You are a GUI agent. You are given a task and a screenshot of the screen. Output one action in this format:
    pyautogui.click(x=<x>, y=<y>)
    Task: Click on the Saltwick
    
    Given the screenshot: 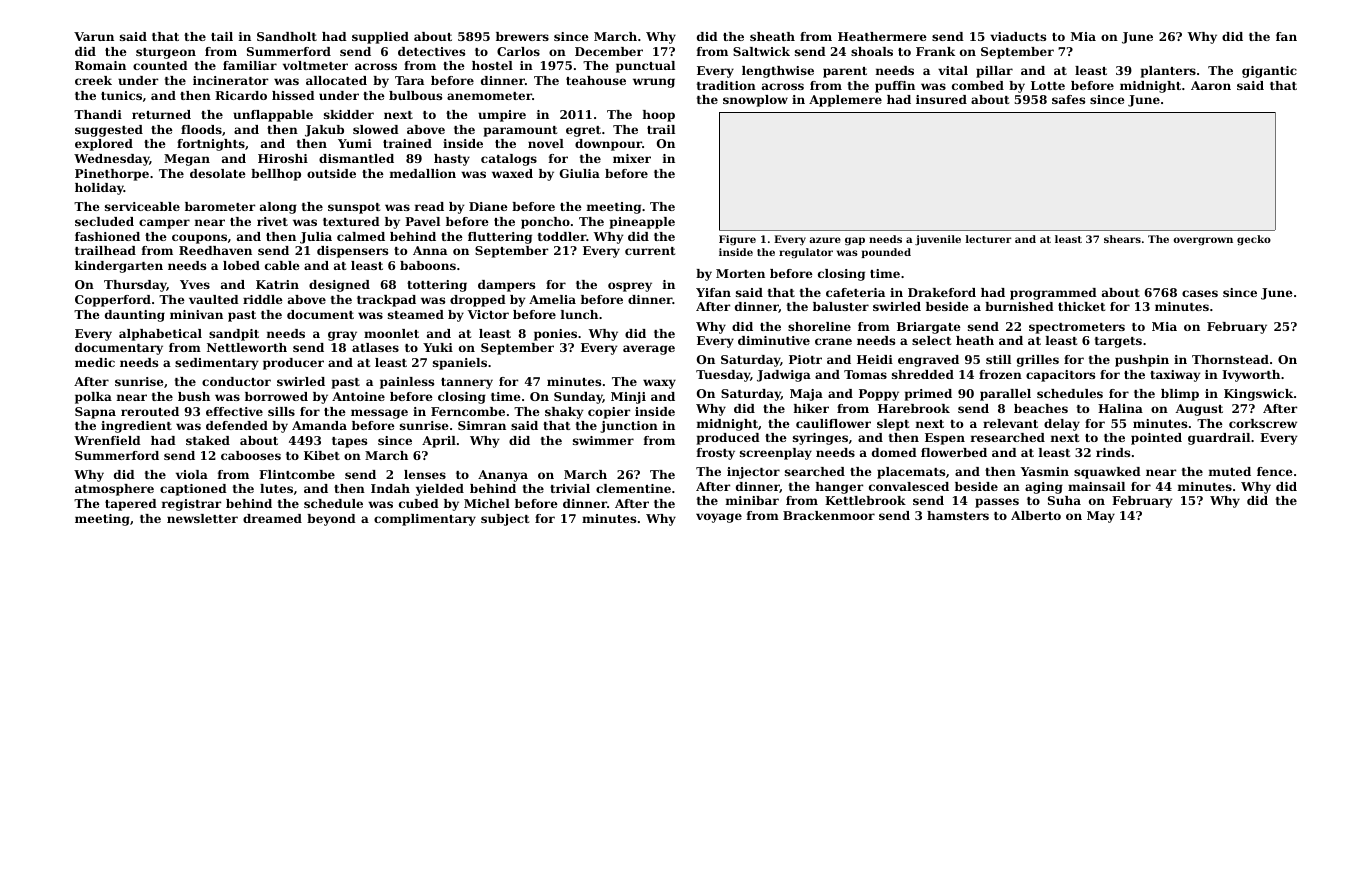 What is the action you would take?
    pyautogui.click(x=761, y=51)
